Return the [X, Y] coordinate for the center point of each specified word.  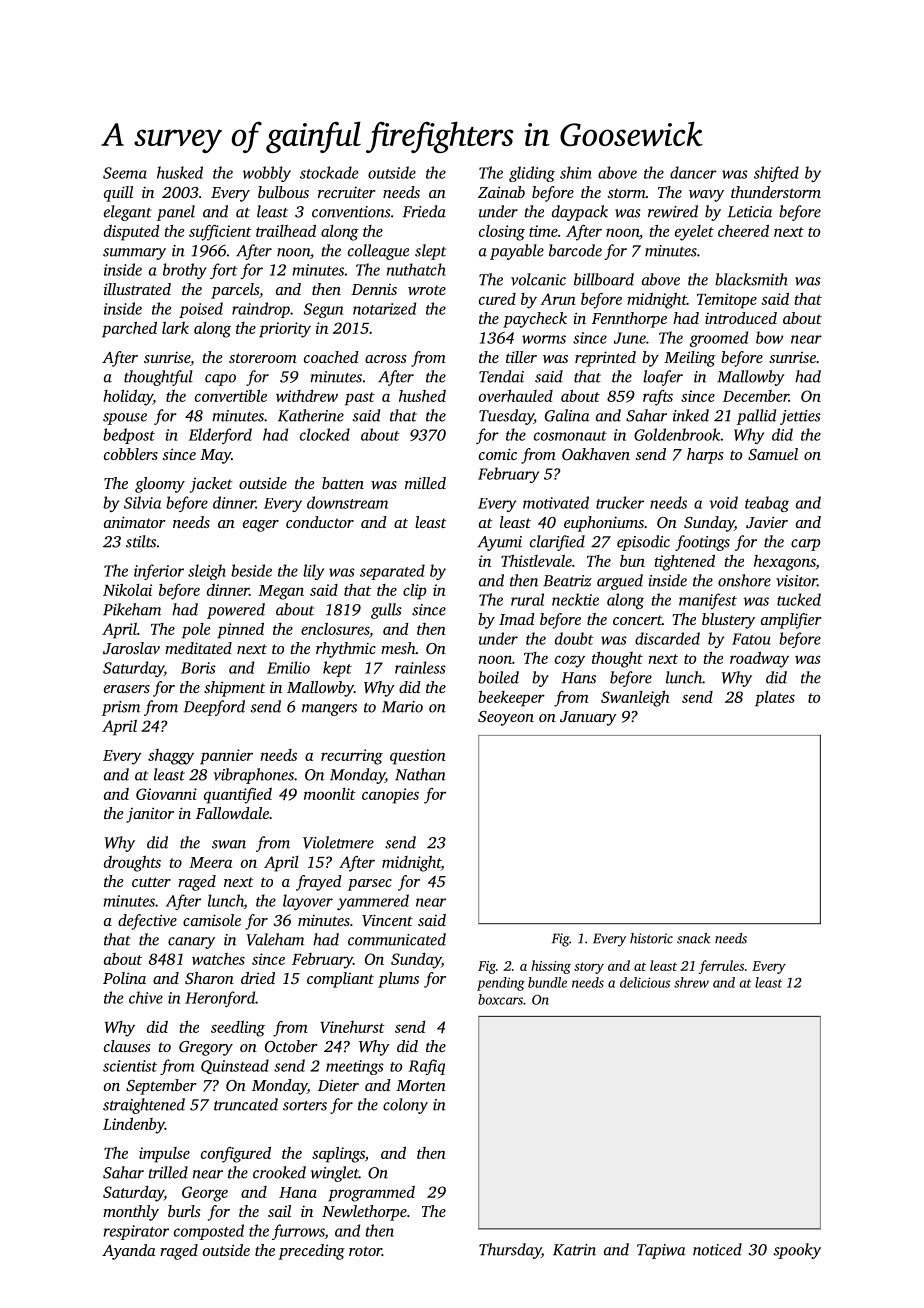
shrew [691, 982]
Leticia [750, 212]
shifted [776, 174]
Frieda [424, 211]
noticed [717, 1249]
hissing [551, 967]
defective [147, 922]
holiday [128, 398]
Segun [323, 310]
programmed [371, 1194]
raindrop [261, 310]
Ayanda [129, 1252]
